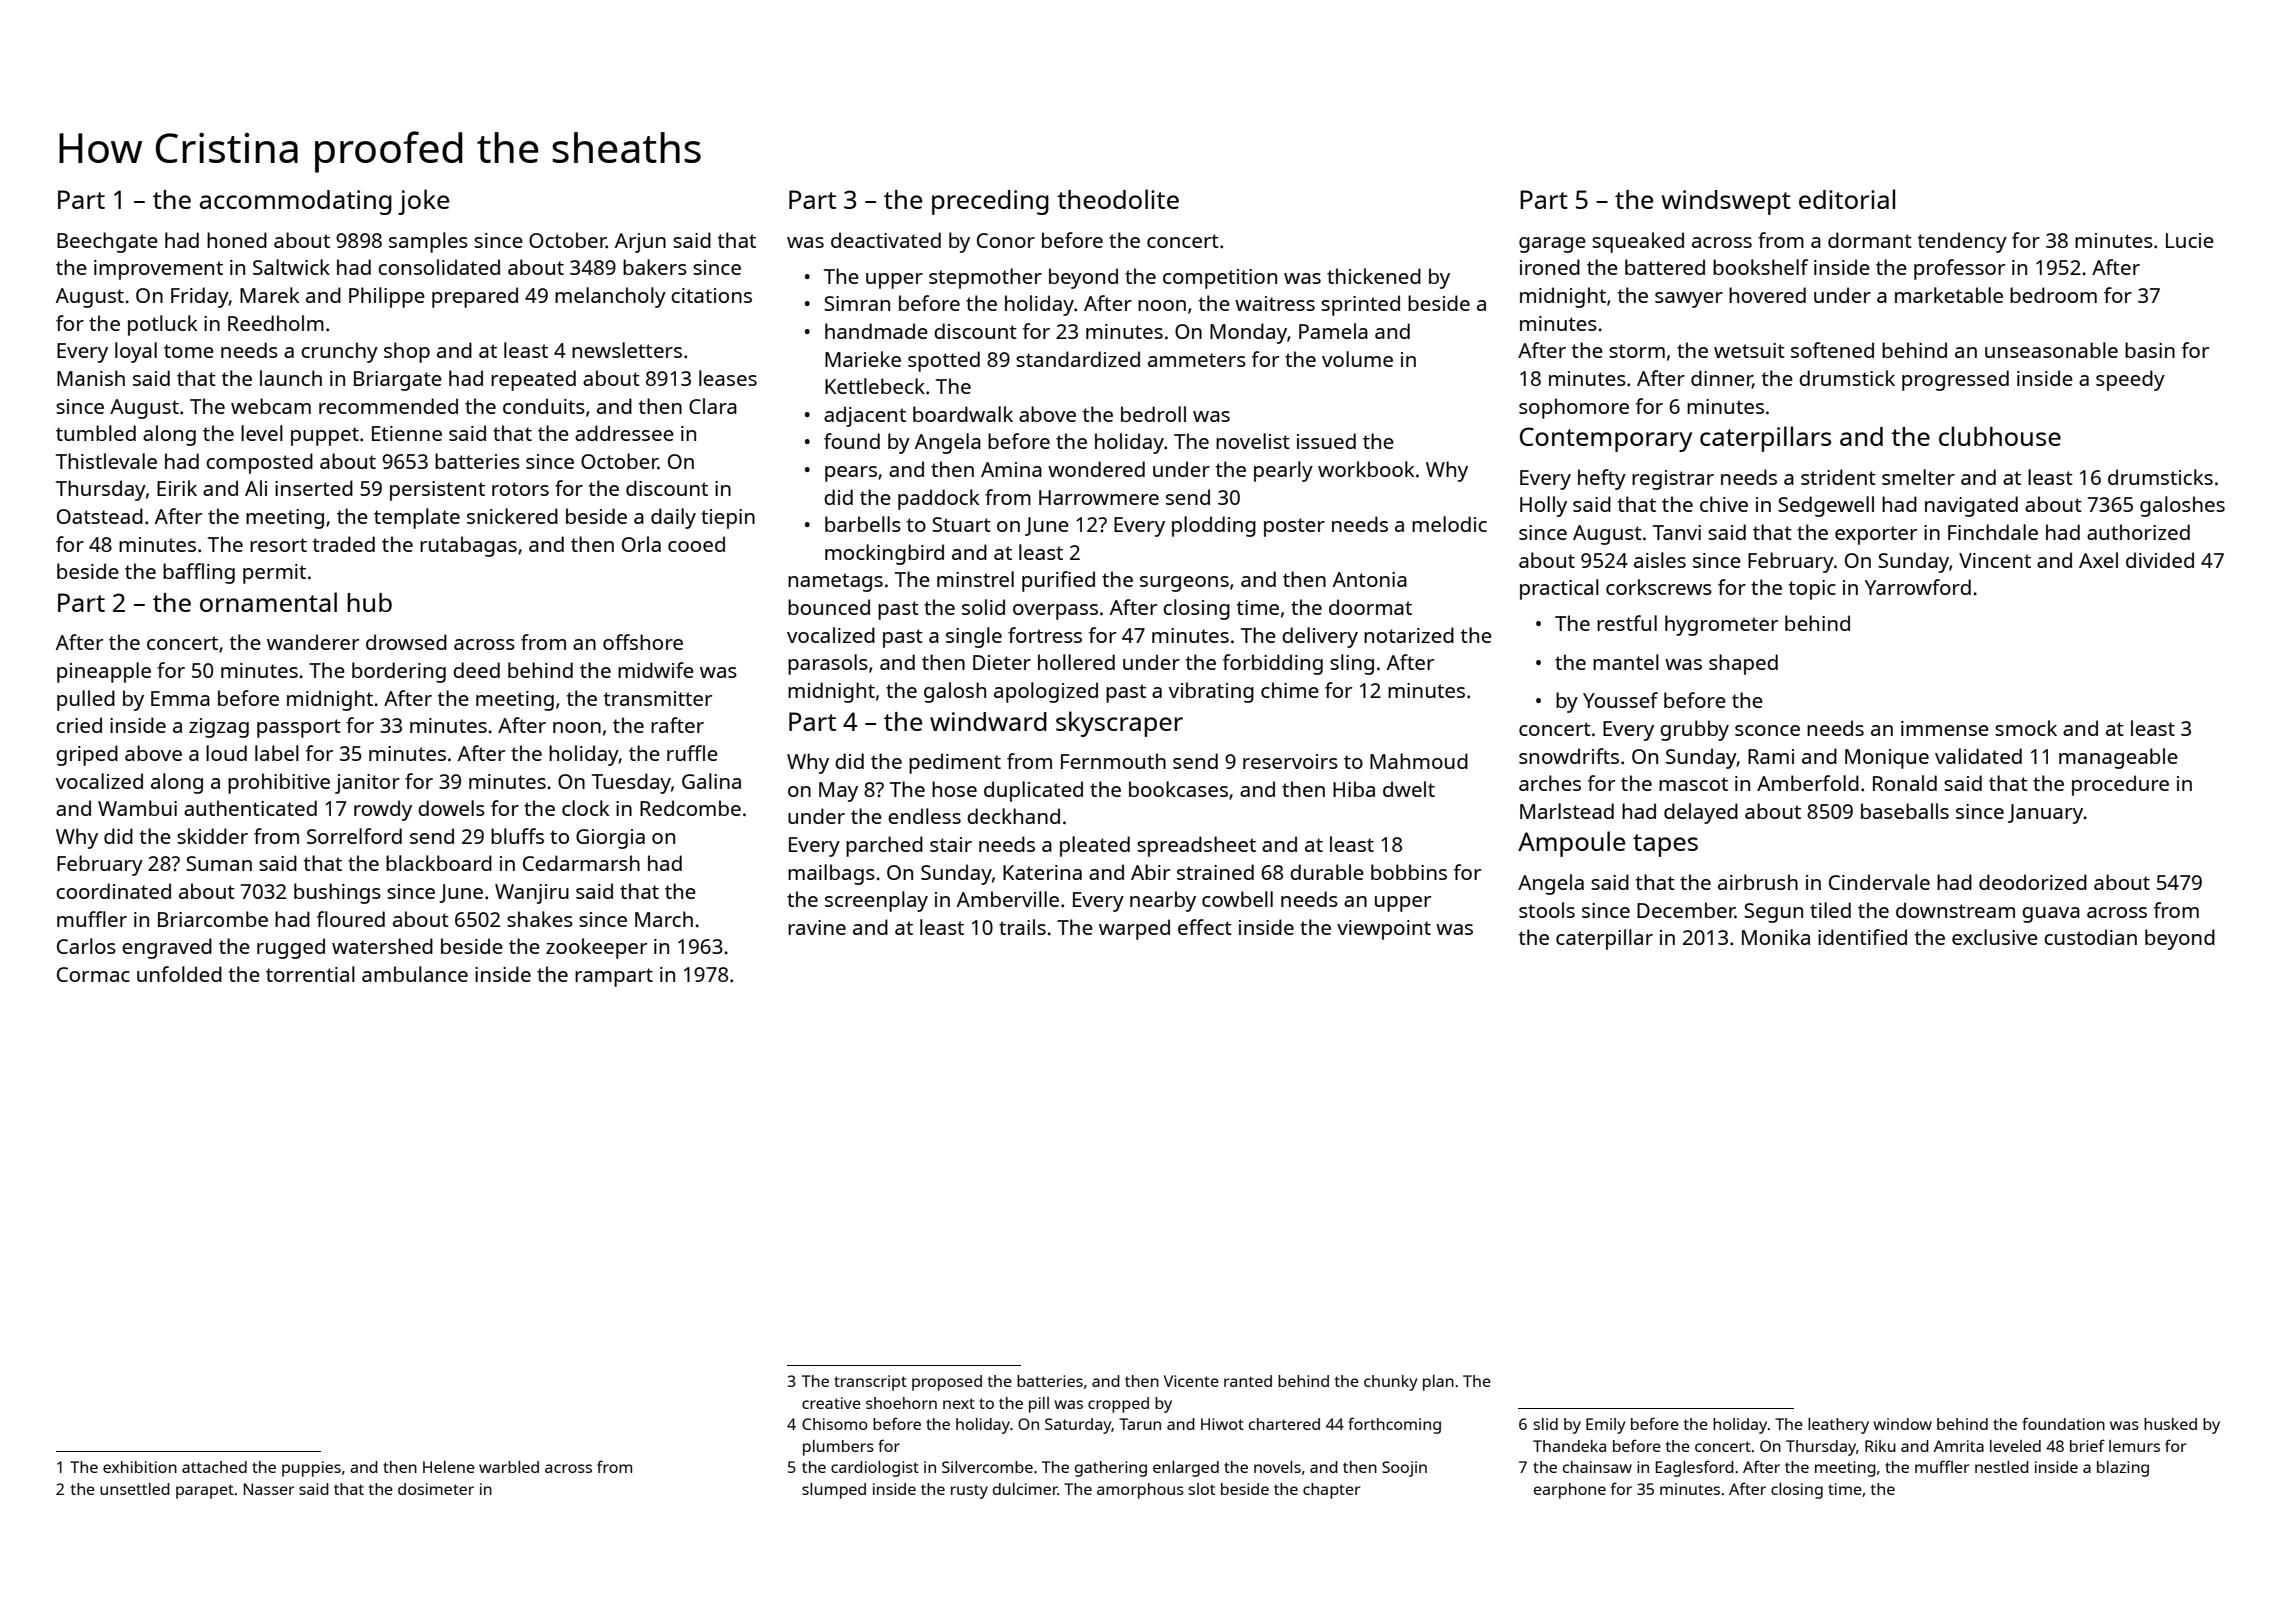  I want to click on pediment, so click(955, 763).
